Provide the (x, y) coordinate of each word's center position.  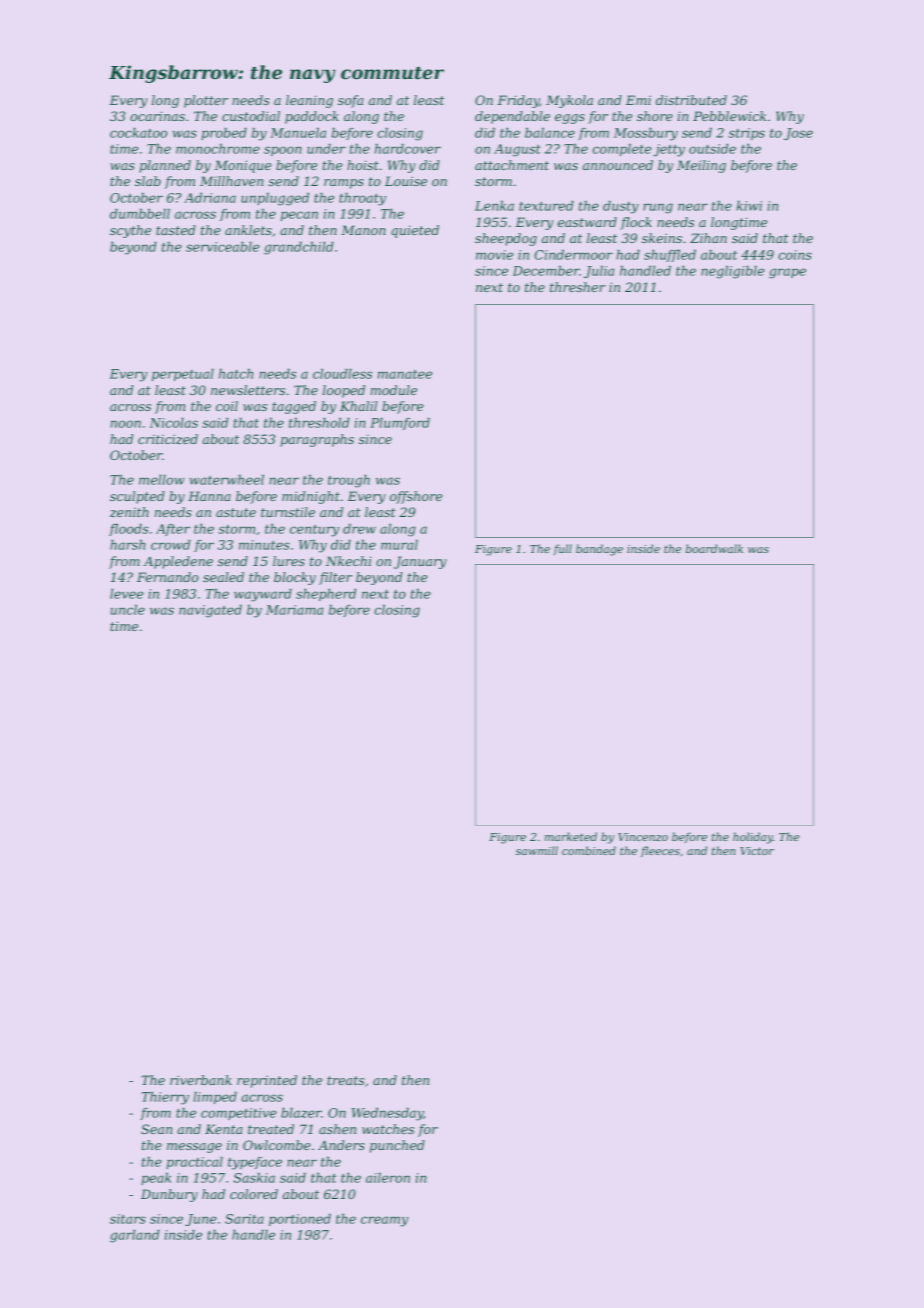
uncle (128, 610)
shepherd (326, 595)
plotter (206, 101)
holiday (753, 838)
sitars (128, 1219)
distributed (691, 100)
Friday (518, 101)
